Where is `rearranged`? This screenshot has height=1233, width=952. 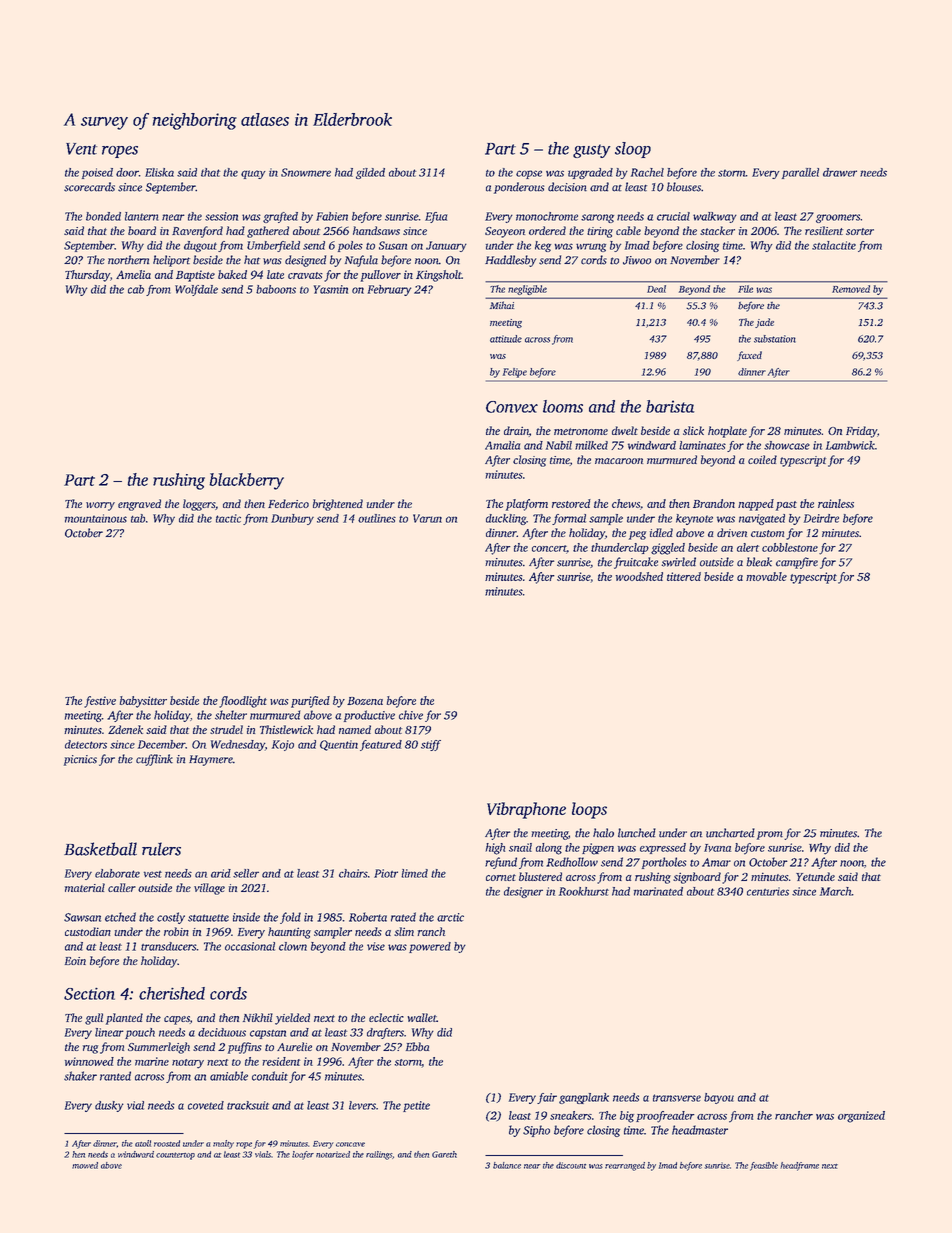
rearranged is located at coordinates (625, 1166).
